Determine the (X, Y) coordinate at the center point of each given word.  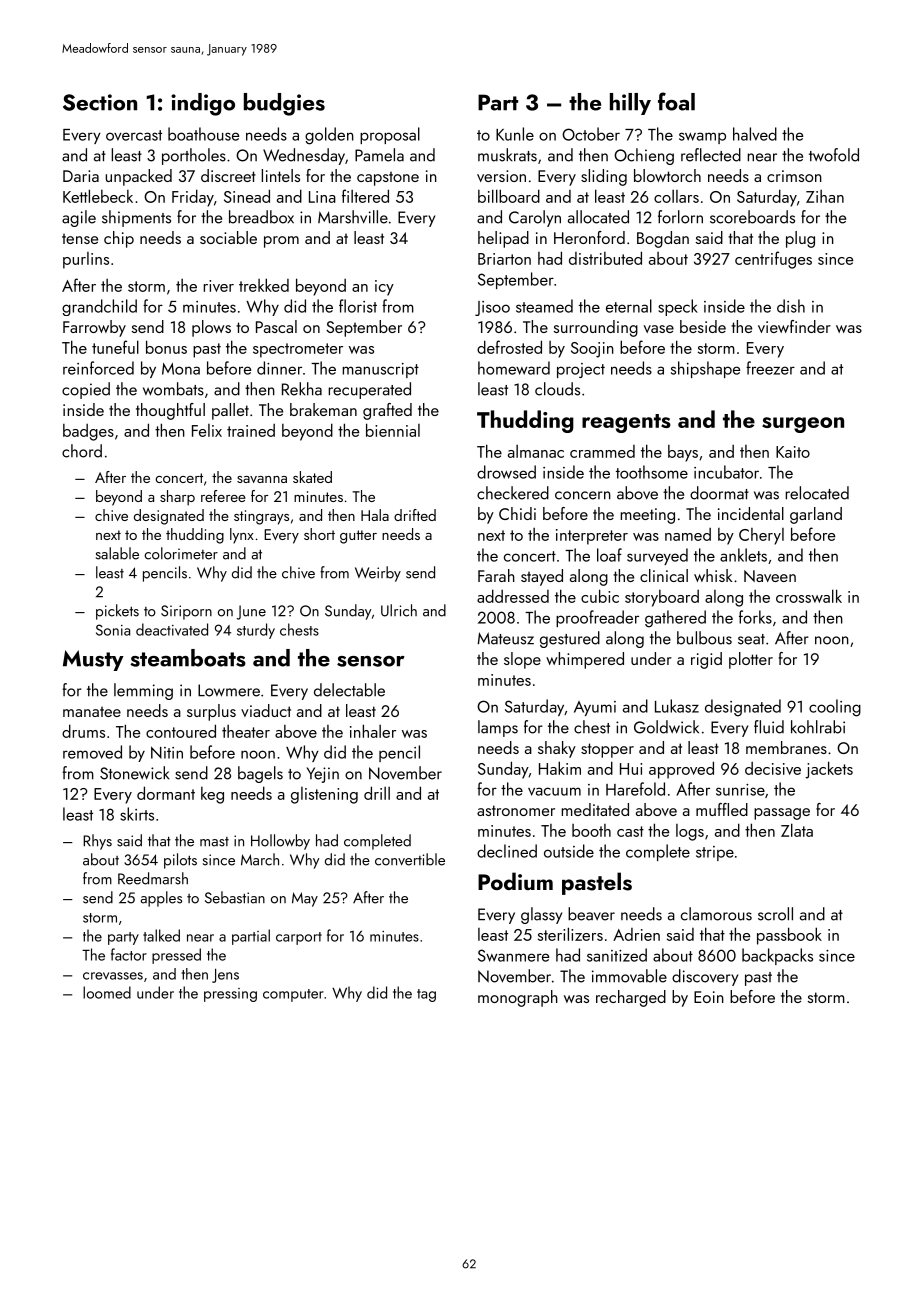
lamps (498, 728)
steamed (544, 306)
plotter (751, 660)
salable (117, 553)
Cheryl (761, 536)
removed (92, 752)
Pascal (276, 326)
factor (129, 954)
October (591, 134)
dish (791, 306)
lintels (280, 175)
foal (676, 101)
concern (583, 495)
